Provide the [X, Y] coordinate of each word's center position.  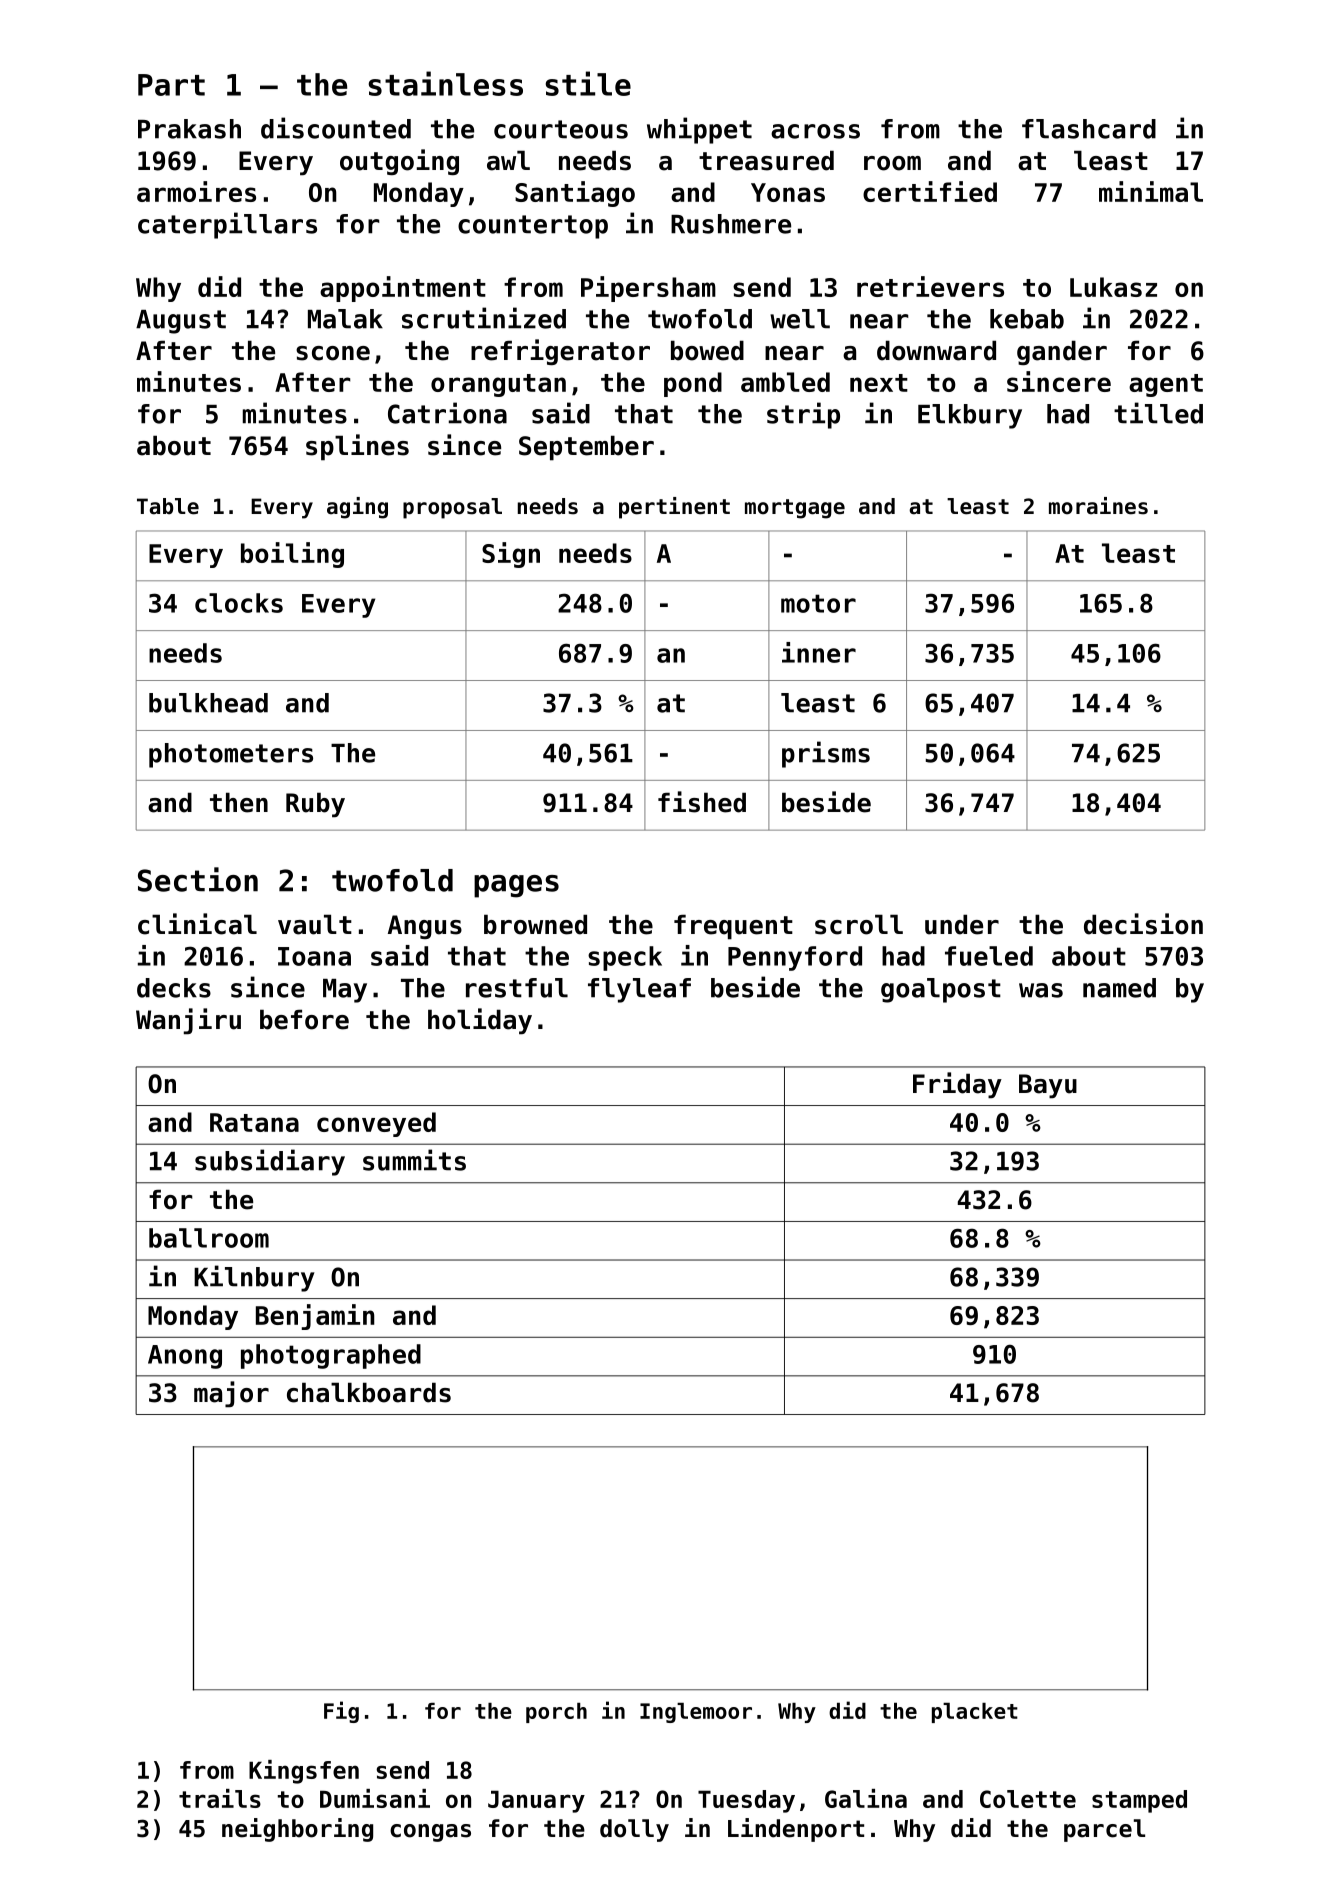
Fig [341, 1712]
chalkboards [369, 1392]
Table [168, 506]
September [586, 448]
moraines [1098, 506]
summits [414, 1160]
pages [516, 886]
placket [975, 1713]
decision [1143, 924]
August [181, 322]
